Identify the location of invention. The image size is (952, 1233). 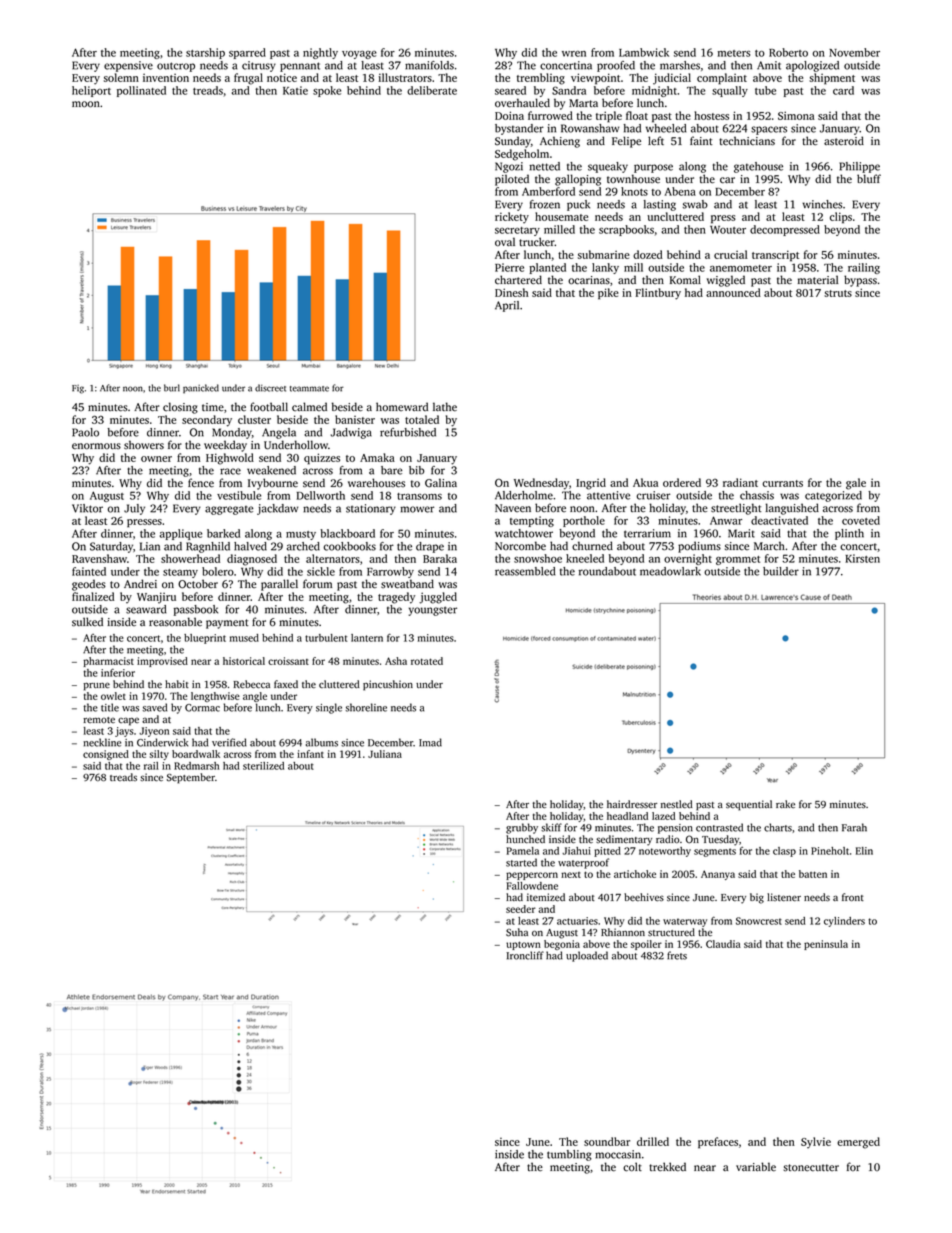
(166, 78).
